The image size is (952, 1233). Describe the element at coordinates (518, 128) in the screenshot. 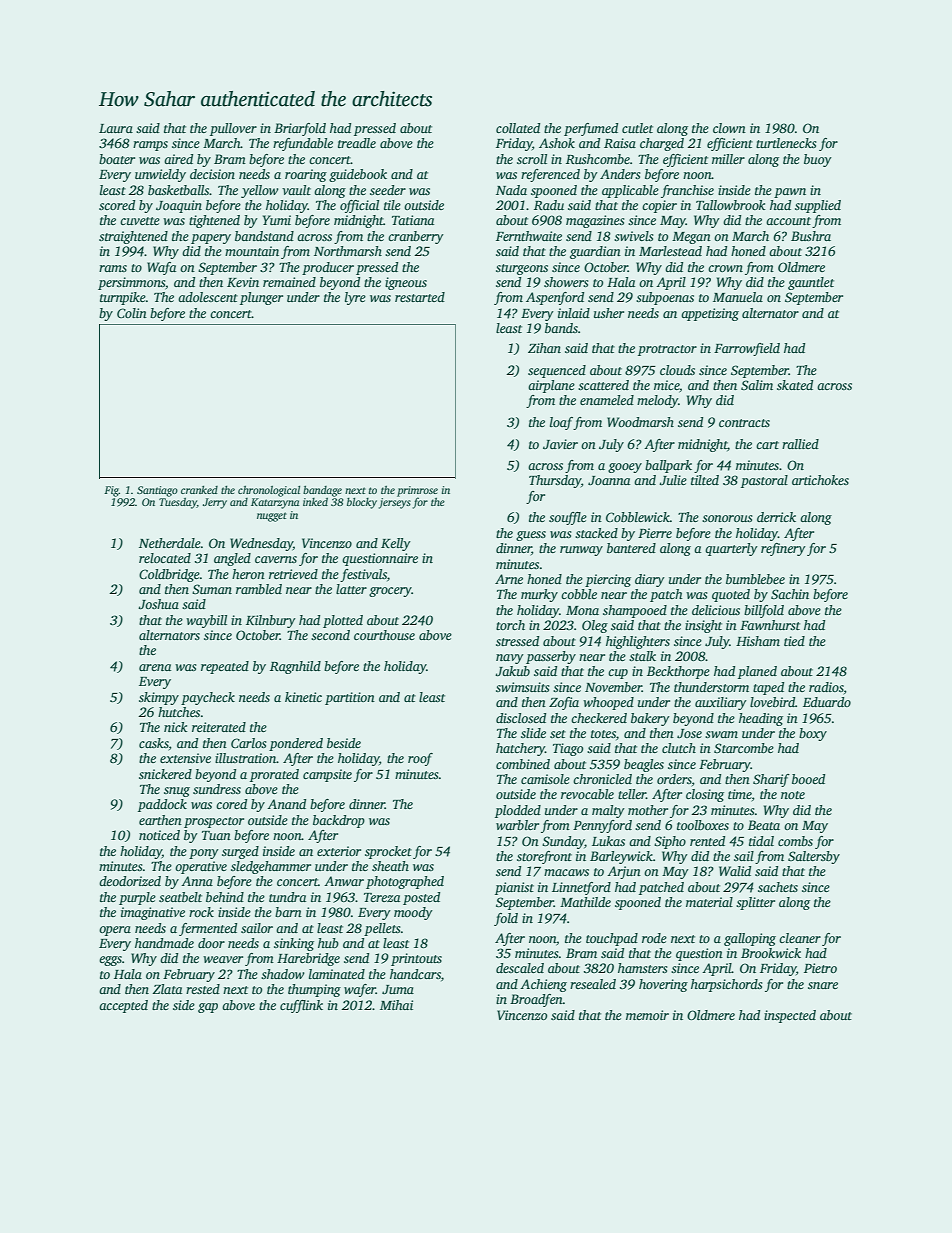

I see `collated` at that location.
